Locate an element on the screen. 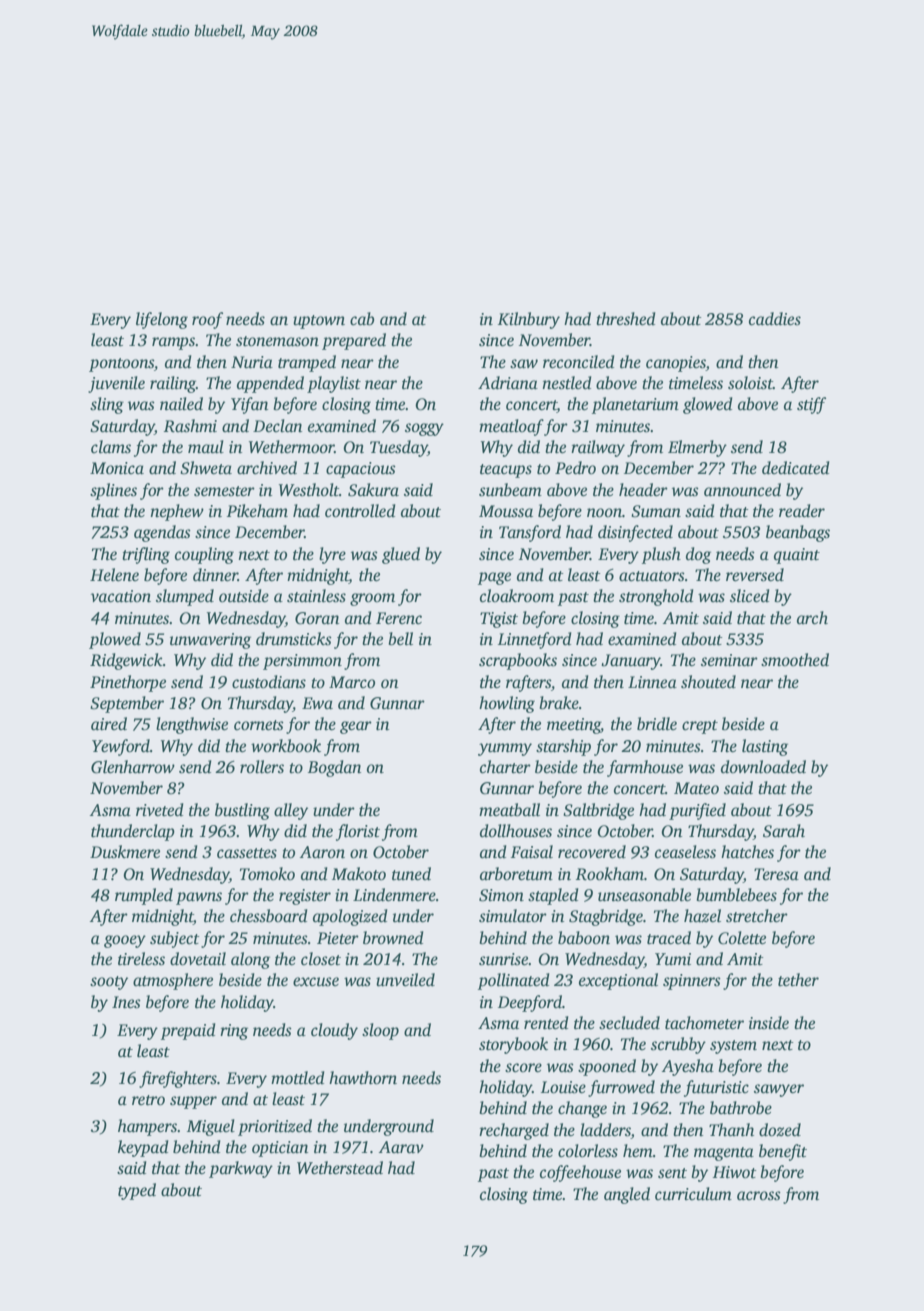 The height and width of the screenshot is (1311, 924). custodians is located at coordinates (269, 682).
